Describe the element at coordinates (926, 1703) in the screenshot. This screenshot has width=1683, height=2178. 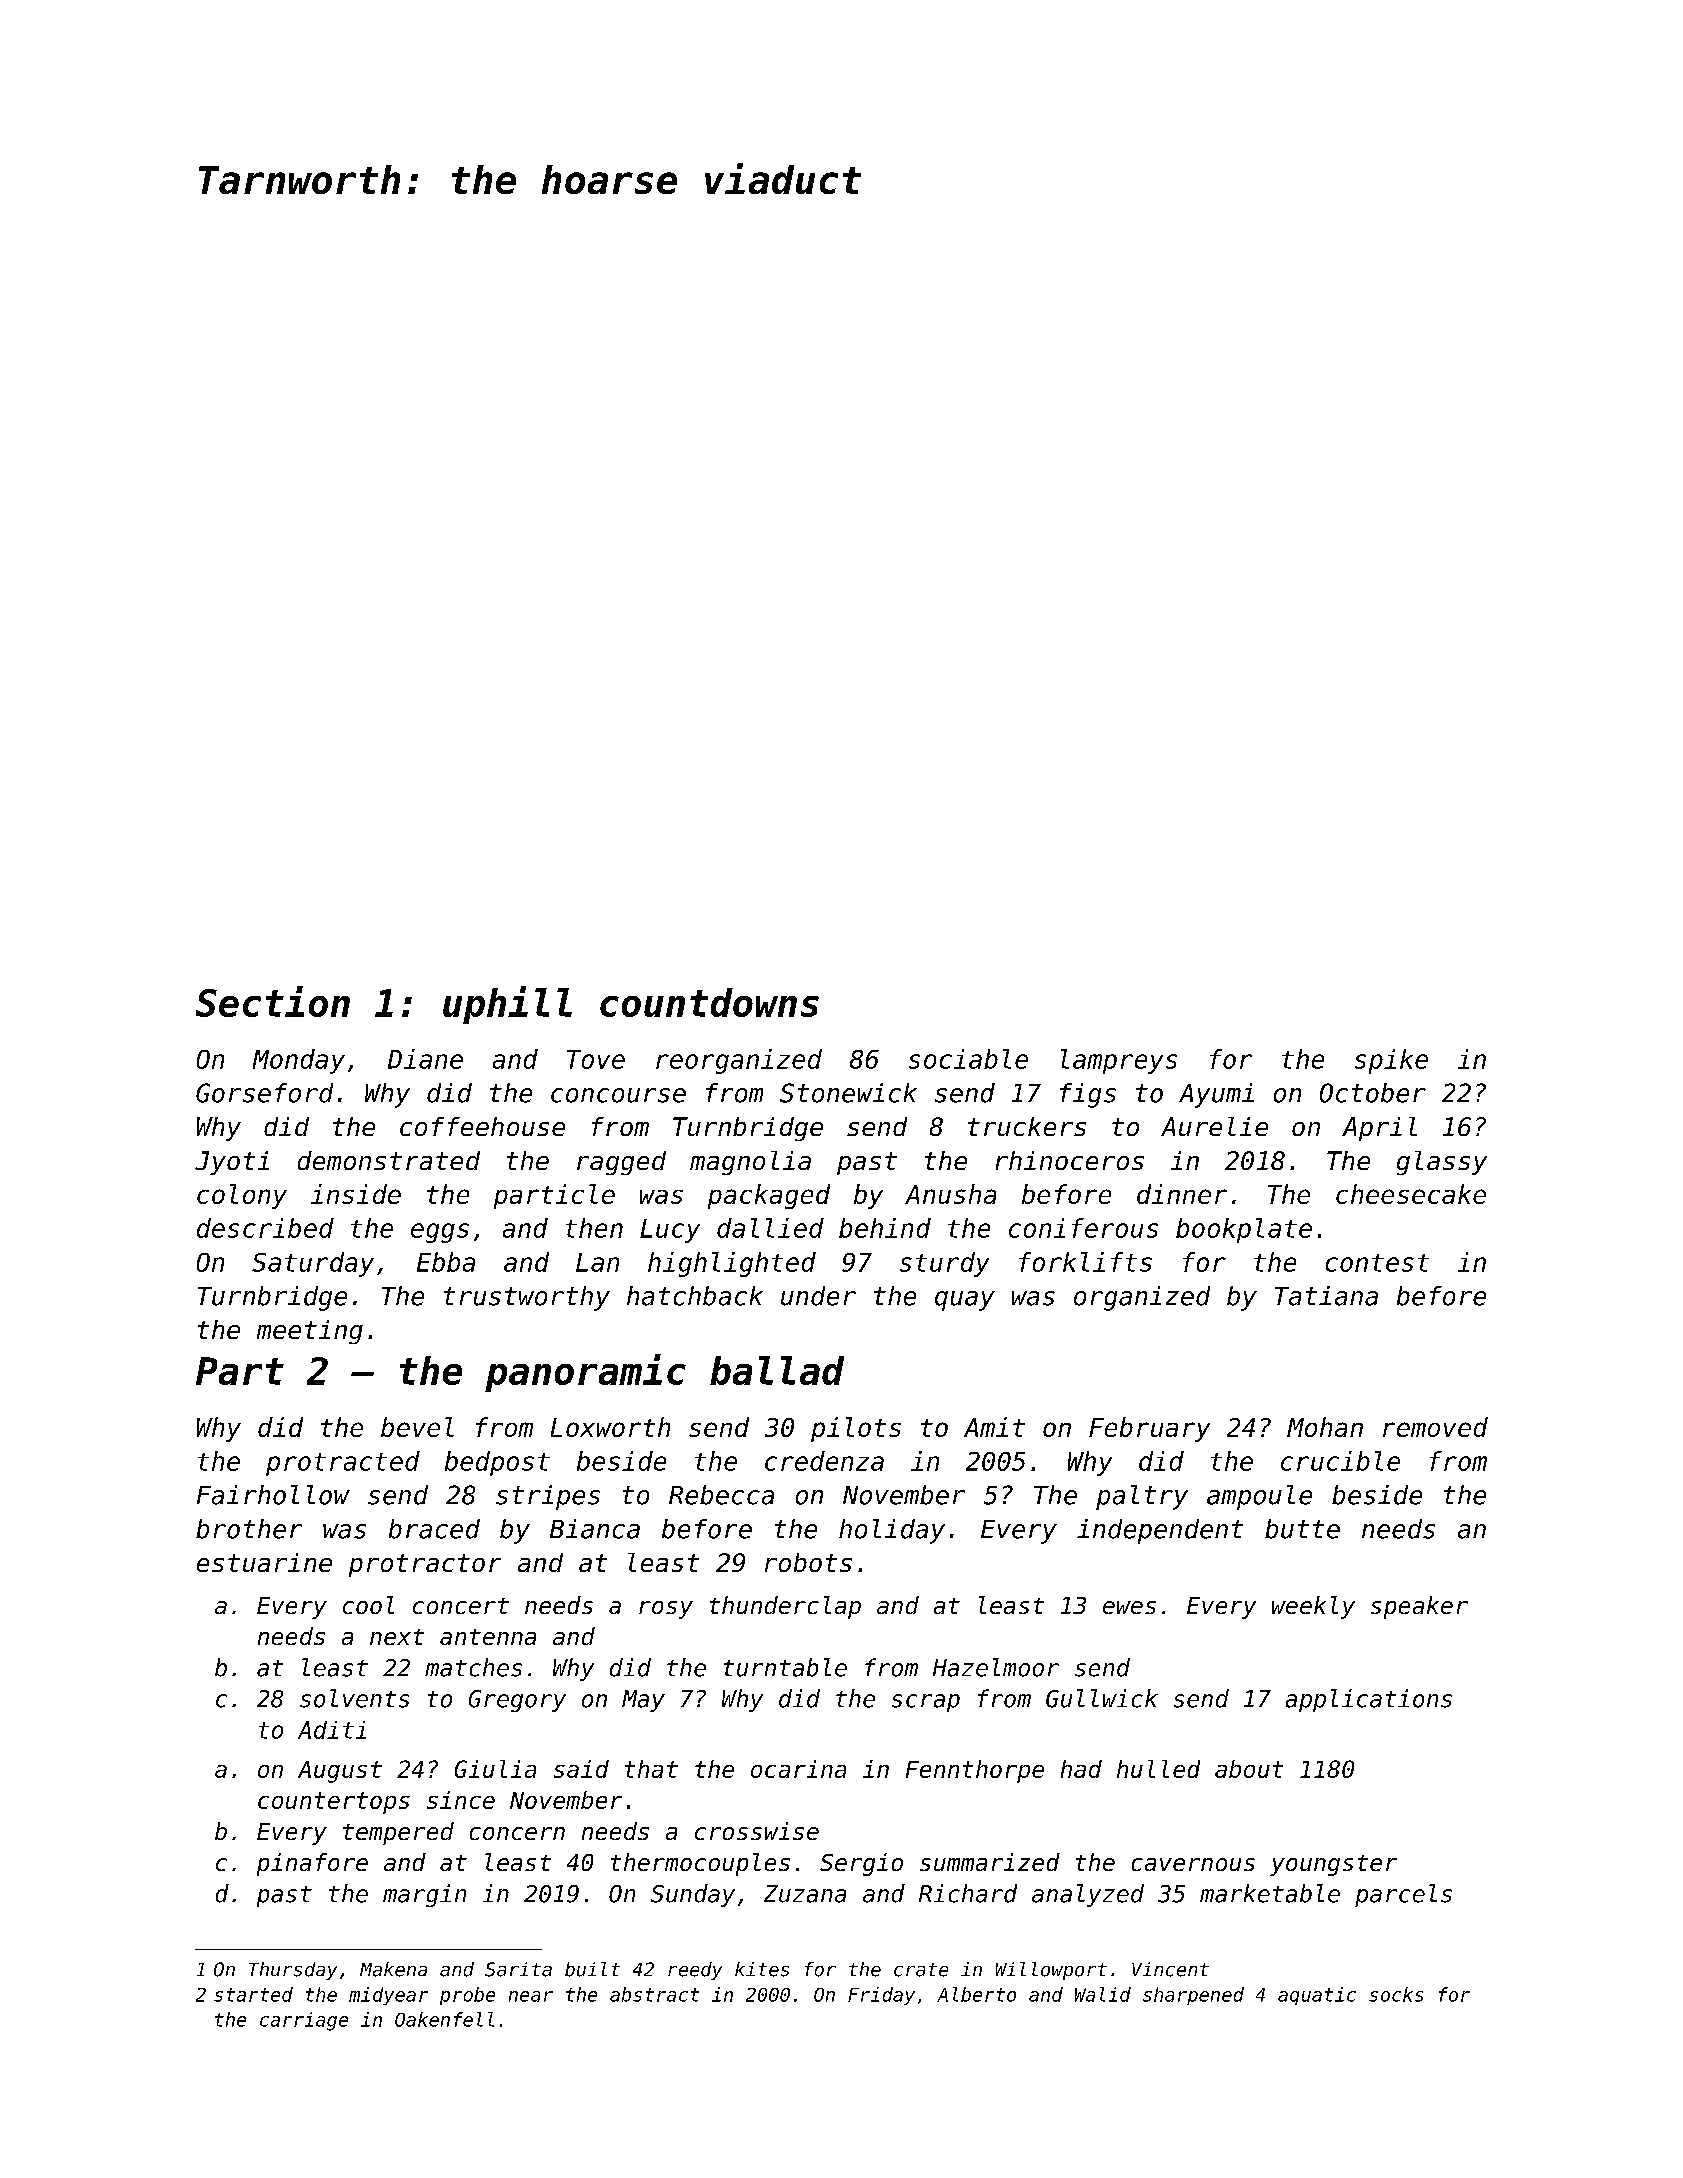
I see `scrap` at that location.
